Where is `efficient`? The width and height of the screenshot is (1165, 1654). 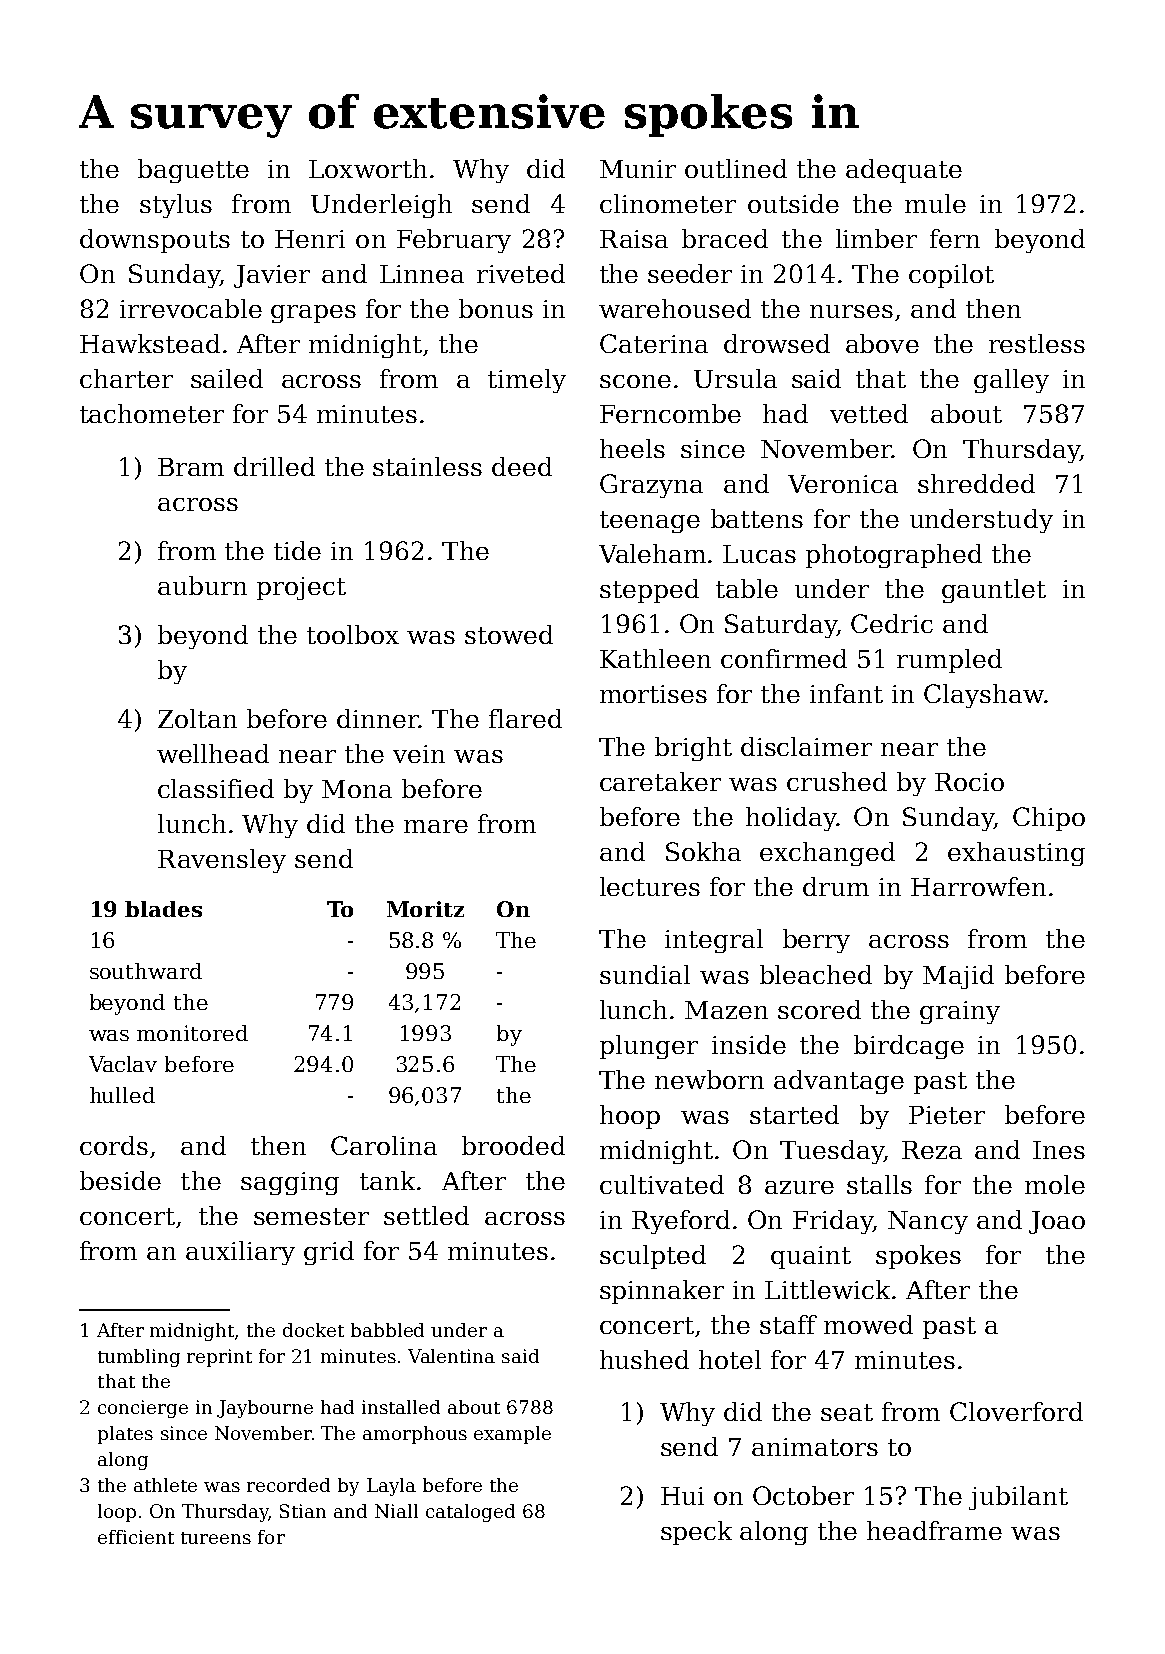
efficient is located at coordinates (136, 1537).
